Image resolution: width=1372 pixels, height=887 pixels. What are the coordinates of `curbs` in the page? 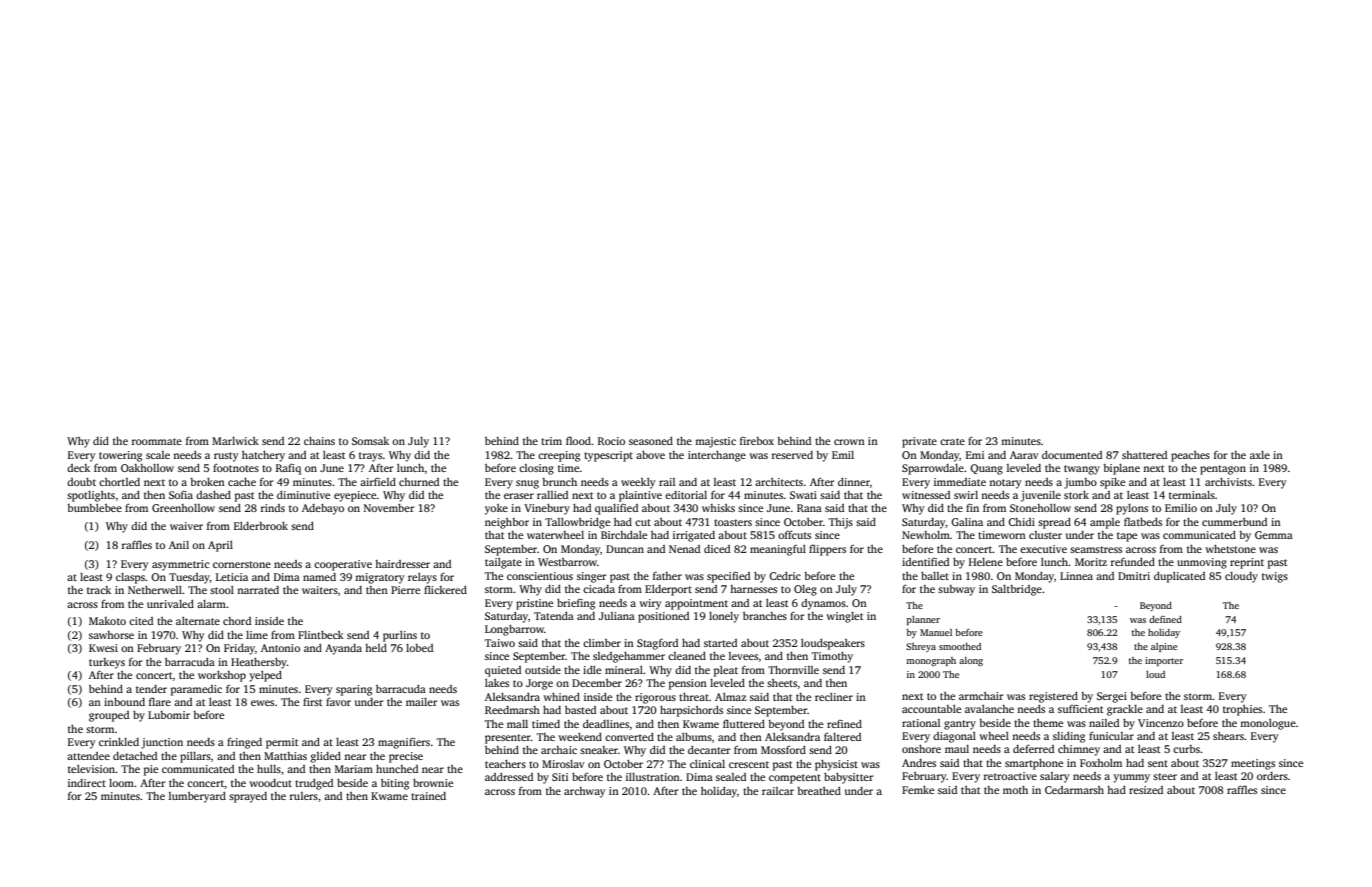 It's located at (1186, 749).
